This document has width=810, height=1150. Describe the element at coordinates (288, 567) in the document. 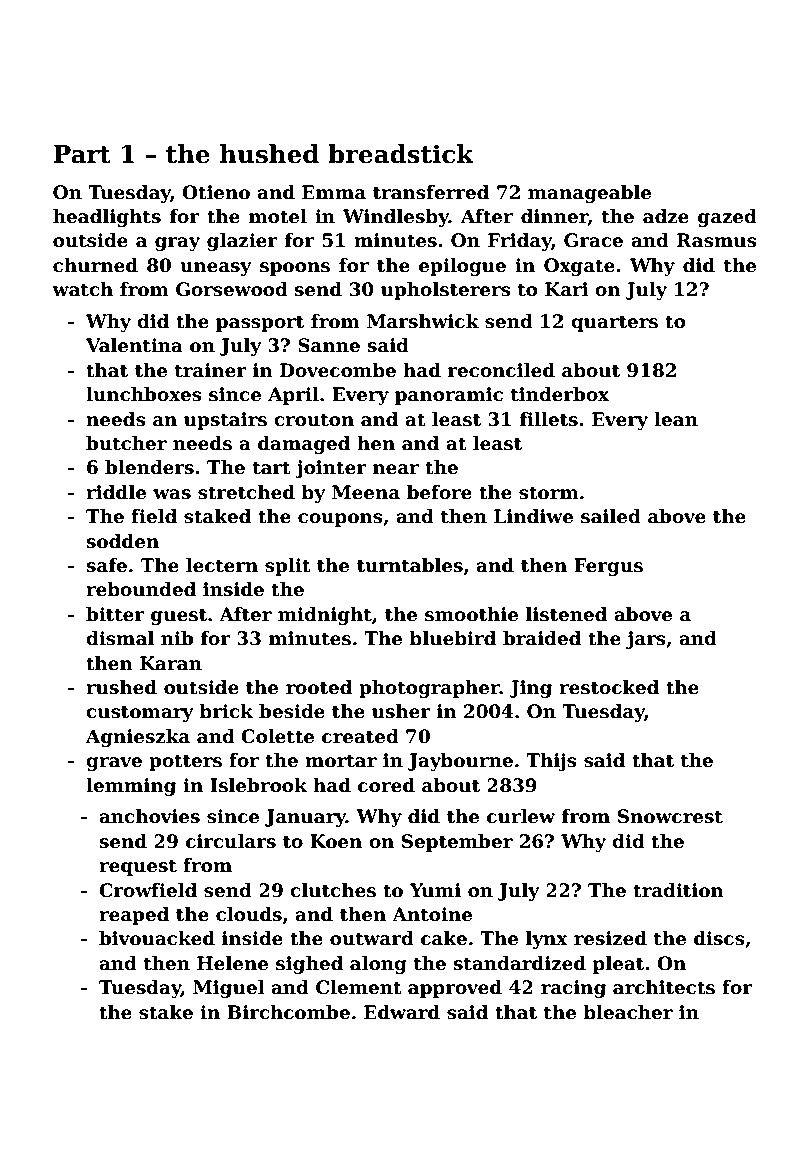

I see `split` at that location.
